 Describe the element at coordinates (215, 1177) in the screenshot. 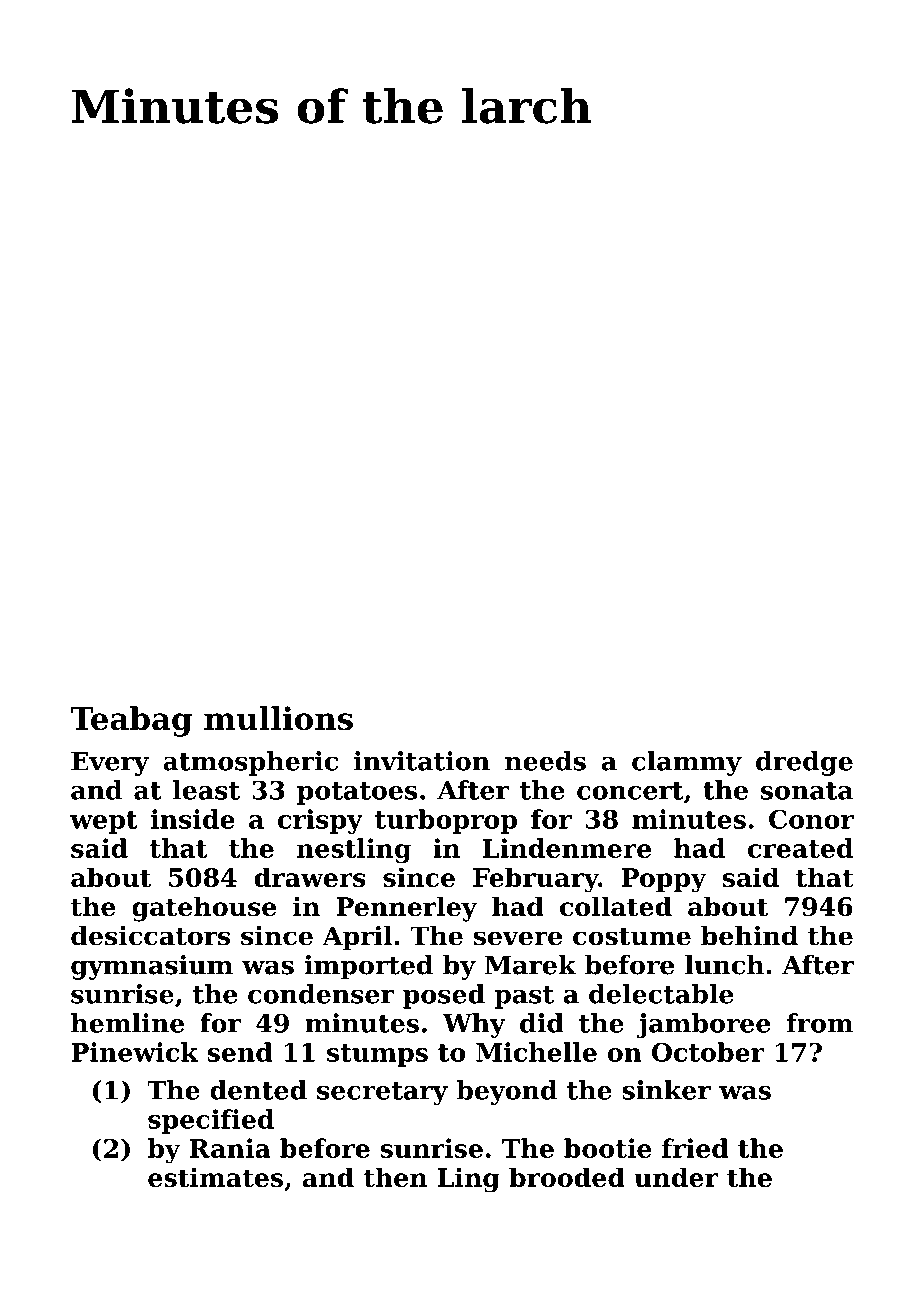

I see `estimates` at that location.
